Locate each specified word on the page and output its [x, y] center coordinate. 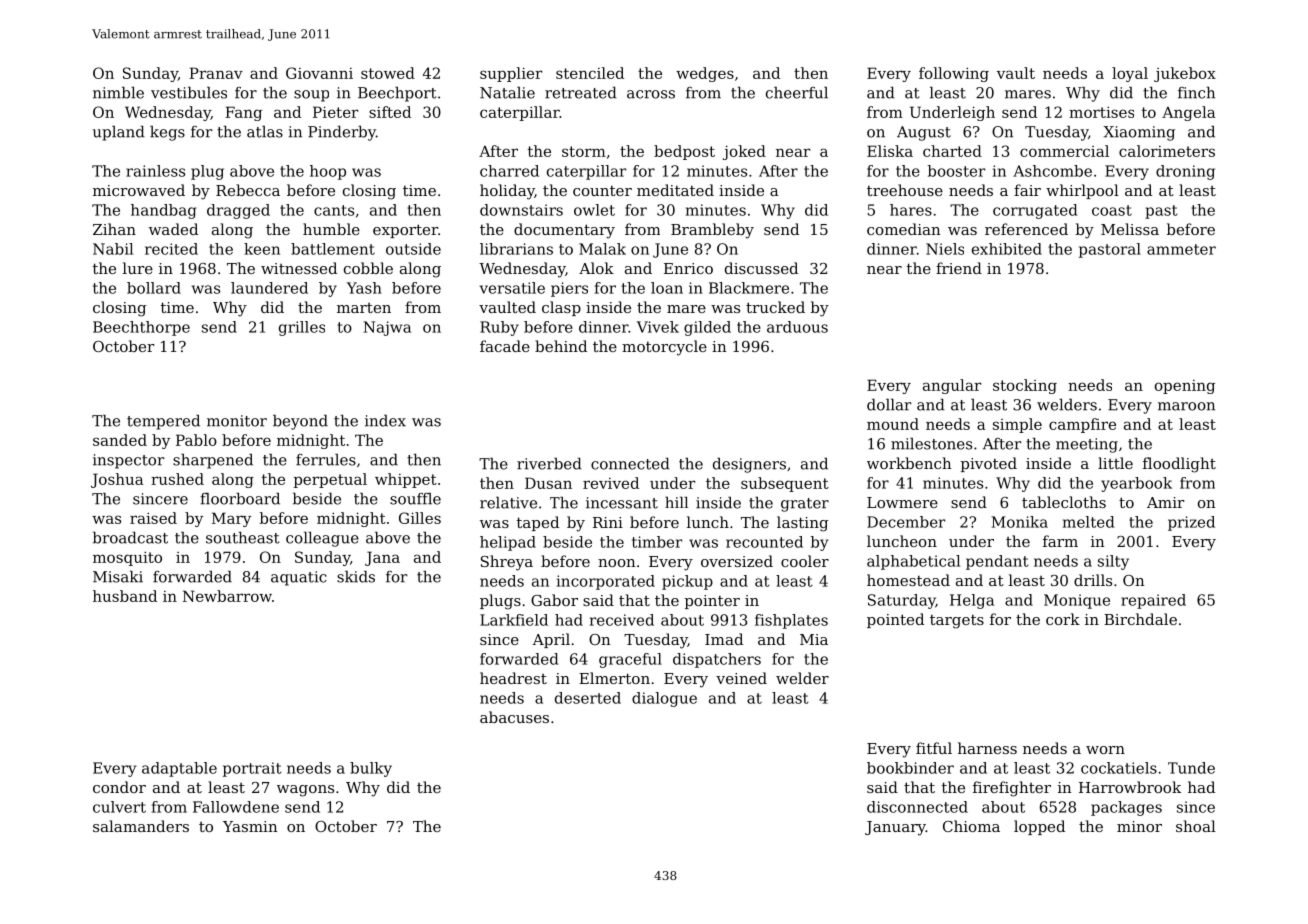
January [895, 828]
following [954, 74]
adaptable [179, 769]
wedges [705, 74]
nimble [118, 92]
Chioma [971, 826]
